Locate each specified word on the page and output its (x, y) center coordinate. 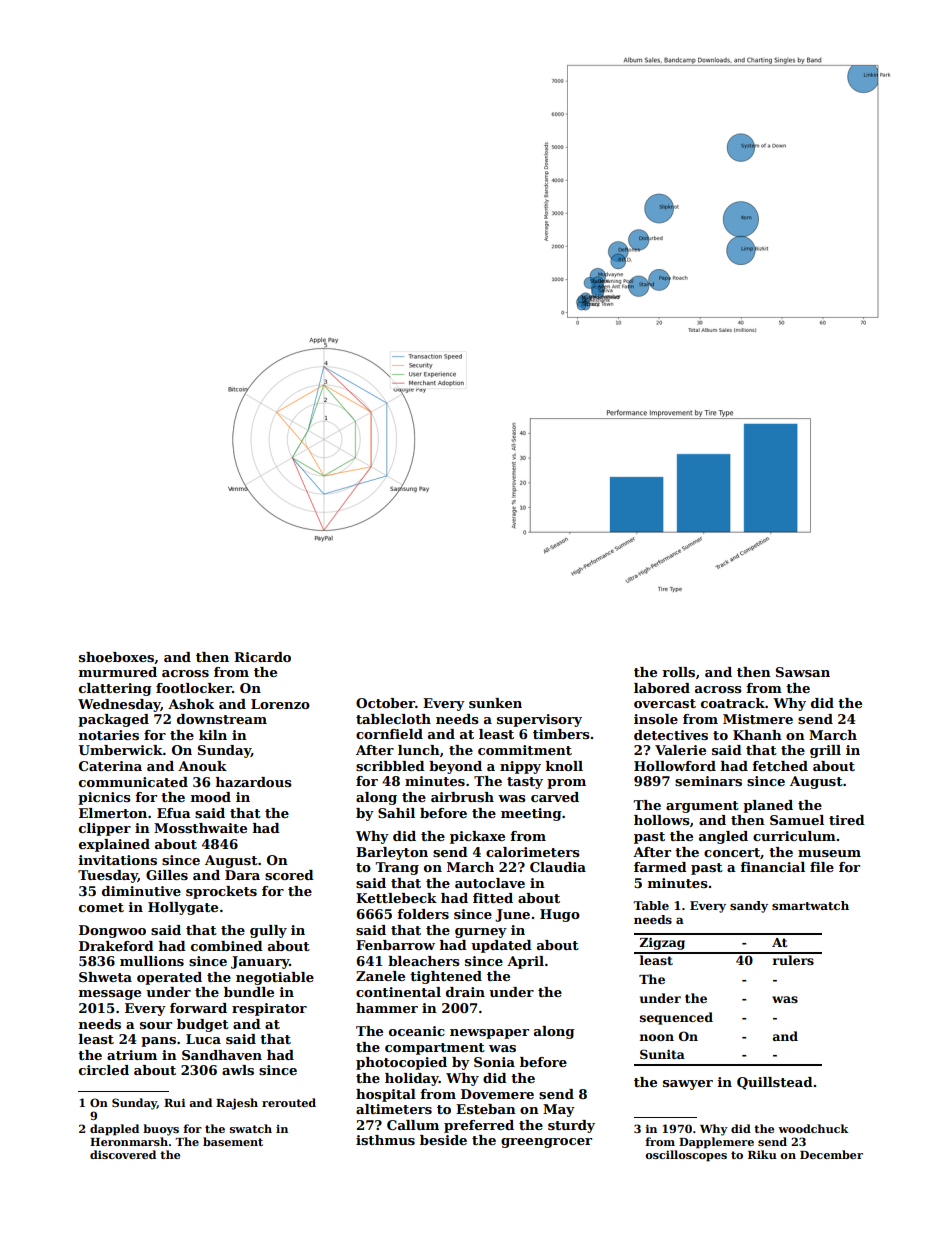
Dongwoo (112, 931)
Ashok (191, 704)
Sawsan (803, 672)
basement (233, 1141)
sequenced (676, 1018)
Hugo (560, 915)
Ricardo (262, 657)
